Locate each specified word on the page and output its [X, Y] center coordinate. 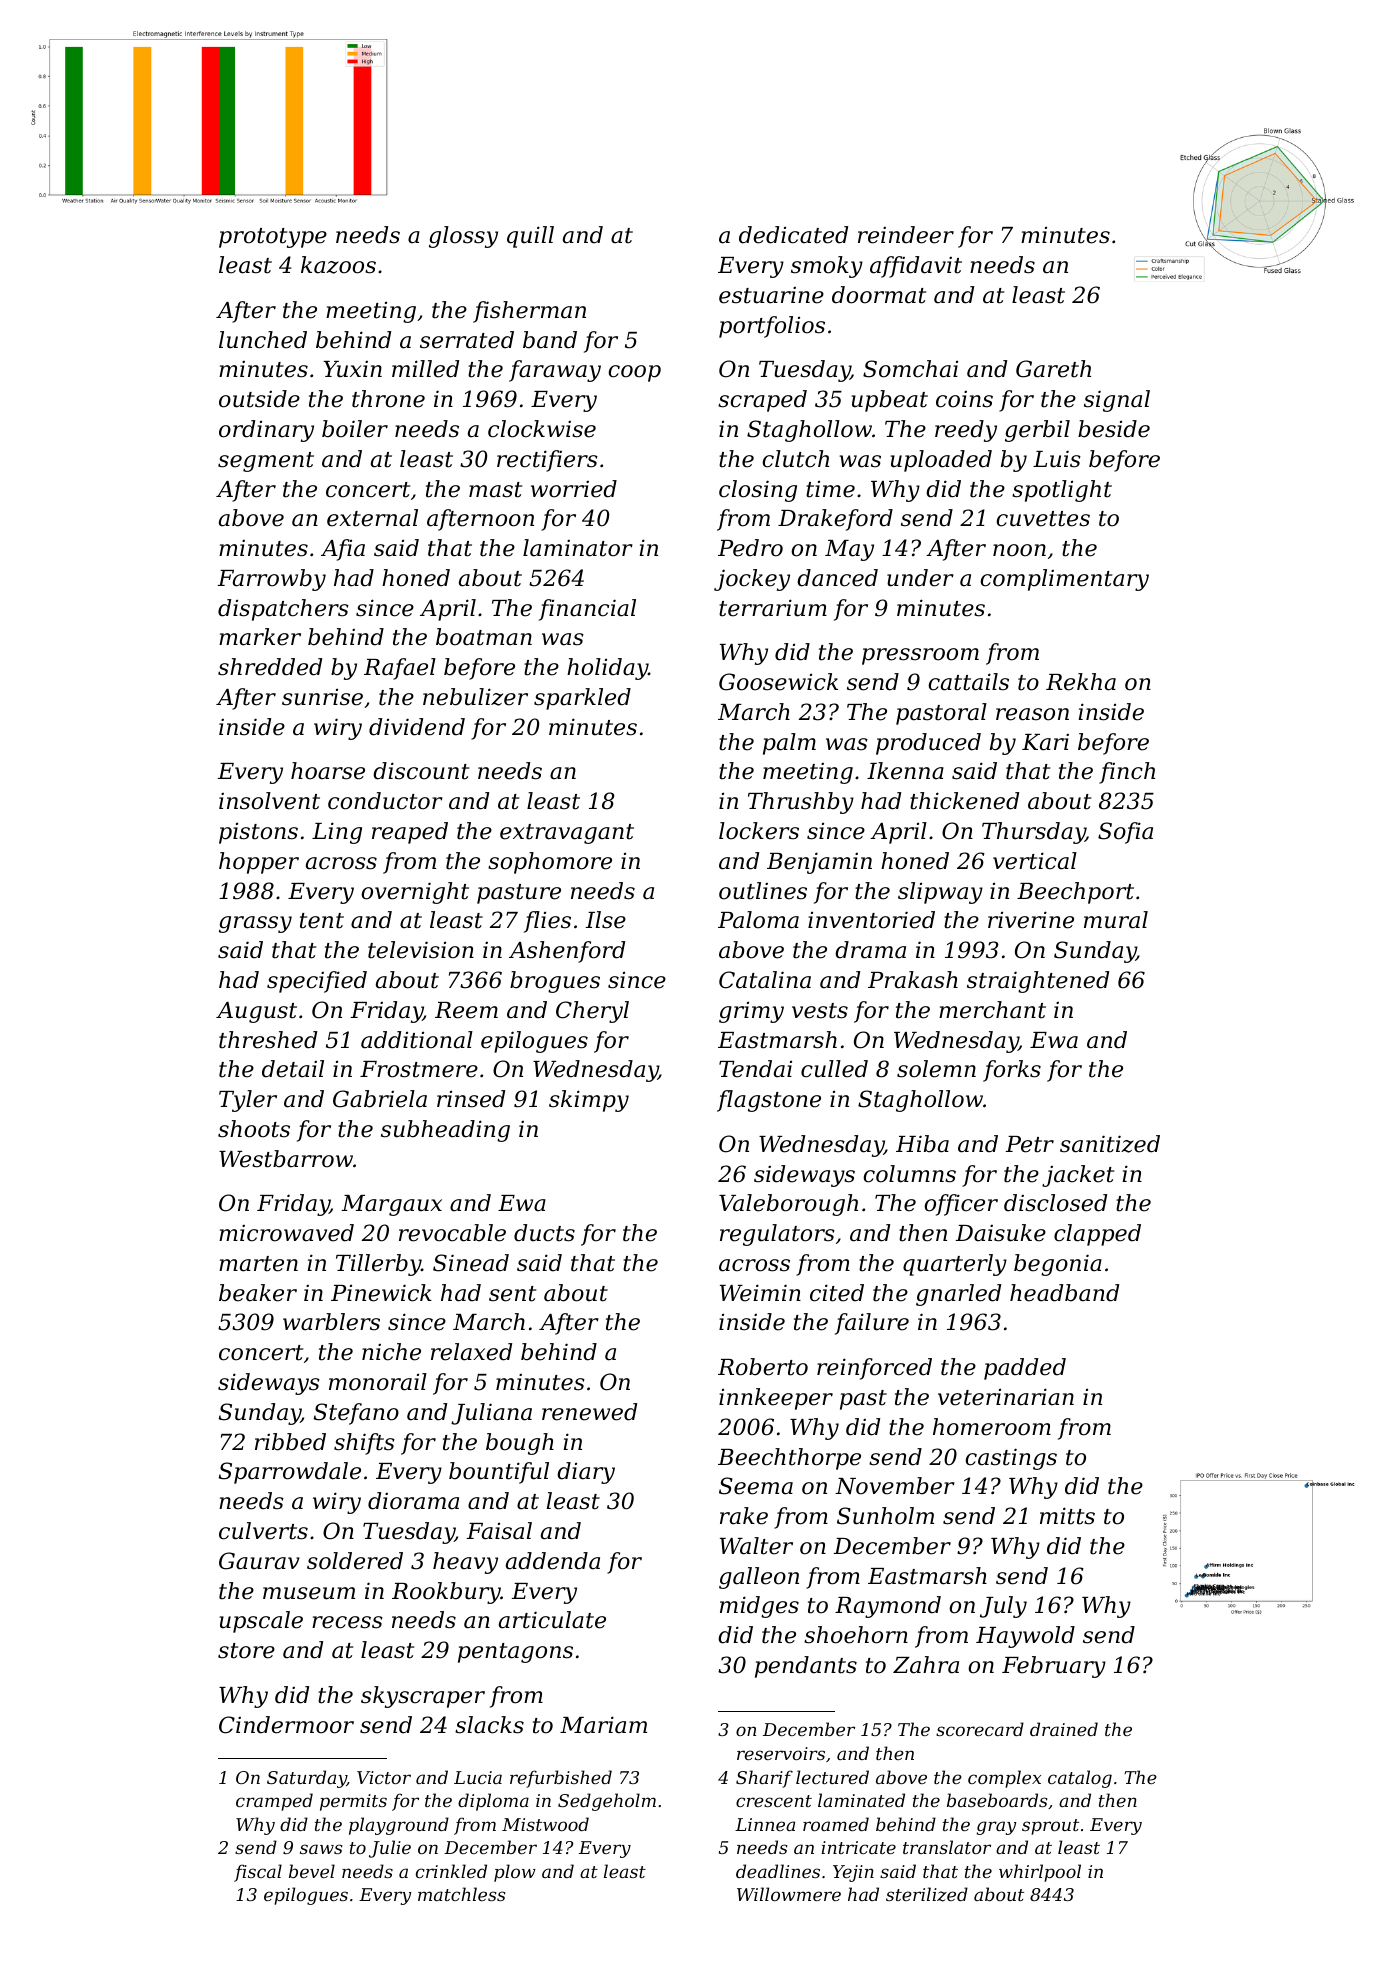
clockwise [542, 429]
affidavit [916, 267]
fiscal [258, 1873]
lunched [263, 340]
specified [317, 982]
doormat [879, 295]
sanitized [1110, 1144]
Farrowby [272, 580]
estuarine [771, 295]
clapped [1097, 1235]
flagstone [769, 1101]
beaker [258, 1293]
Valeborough [788, 1205]
